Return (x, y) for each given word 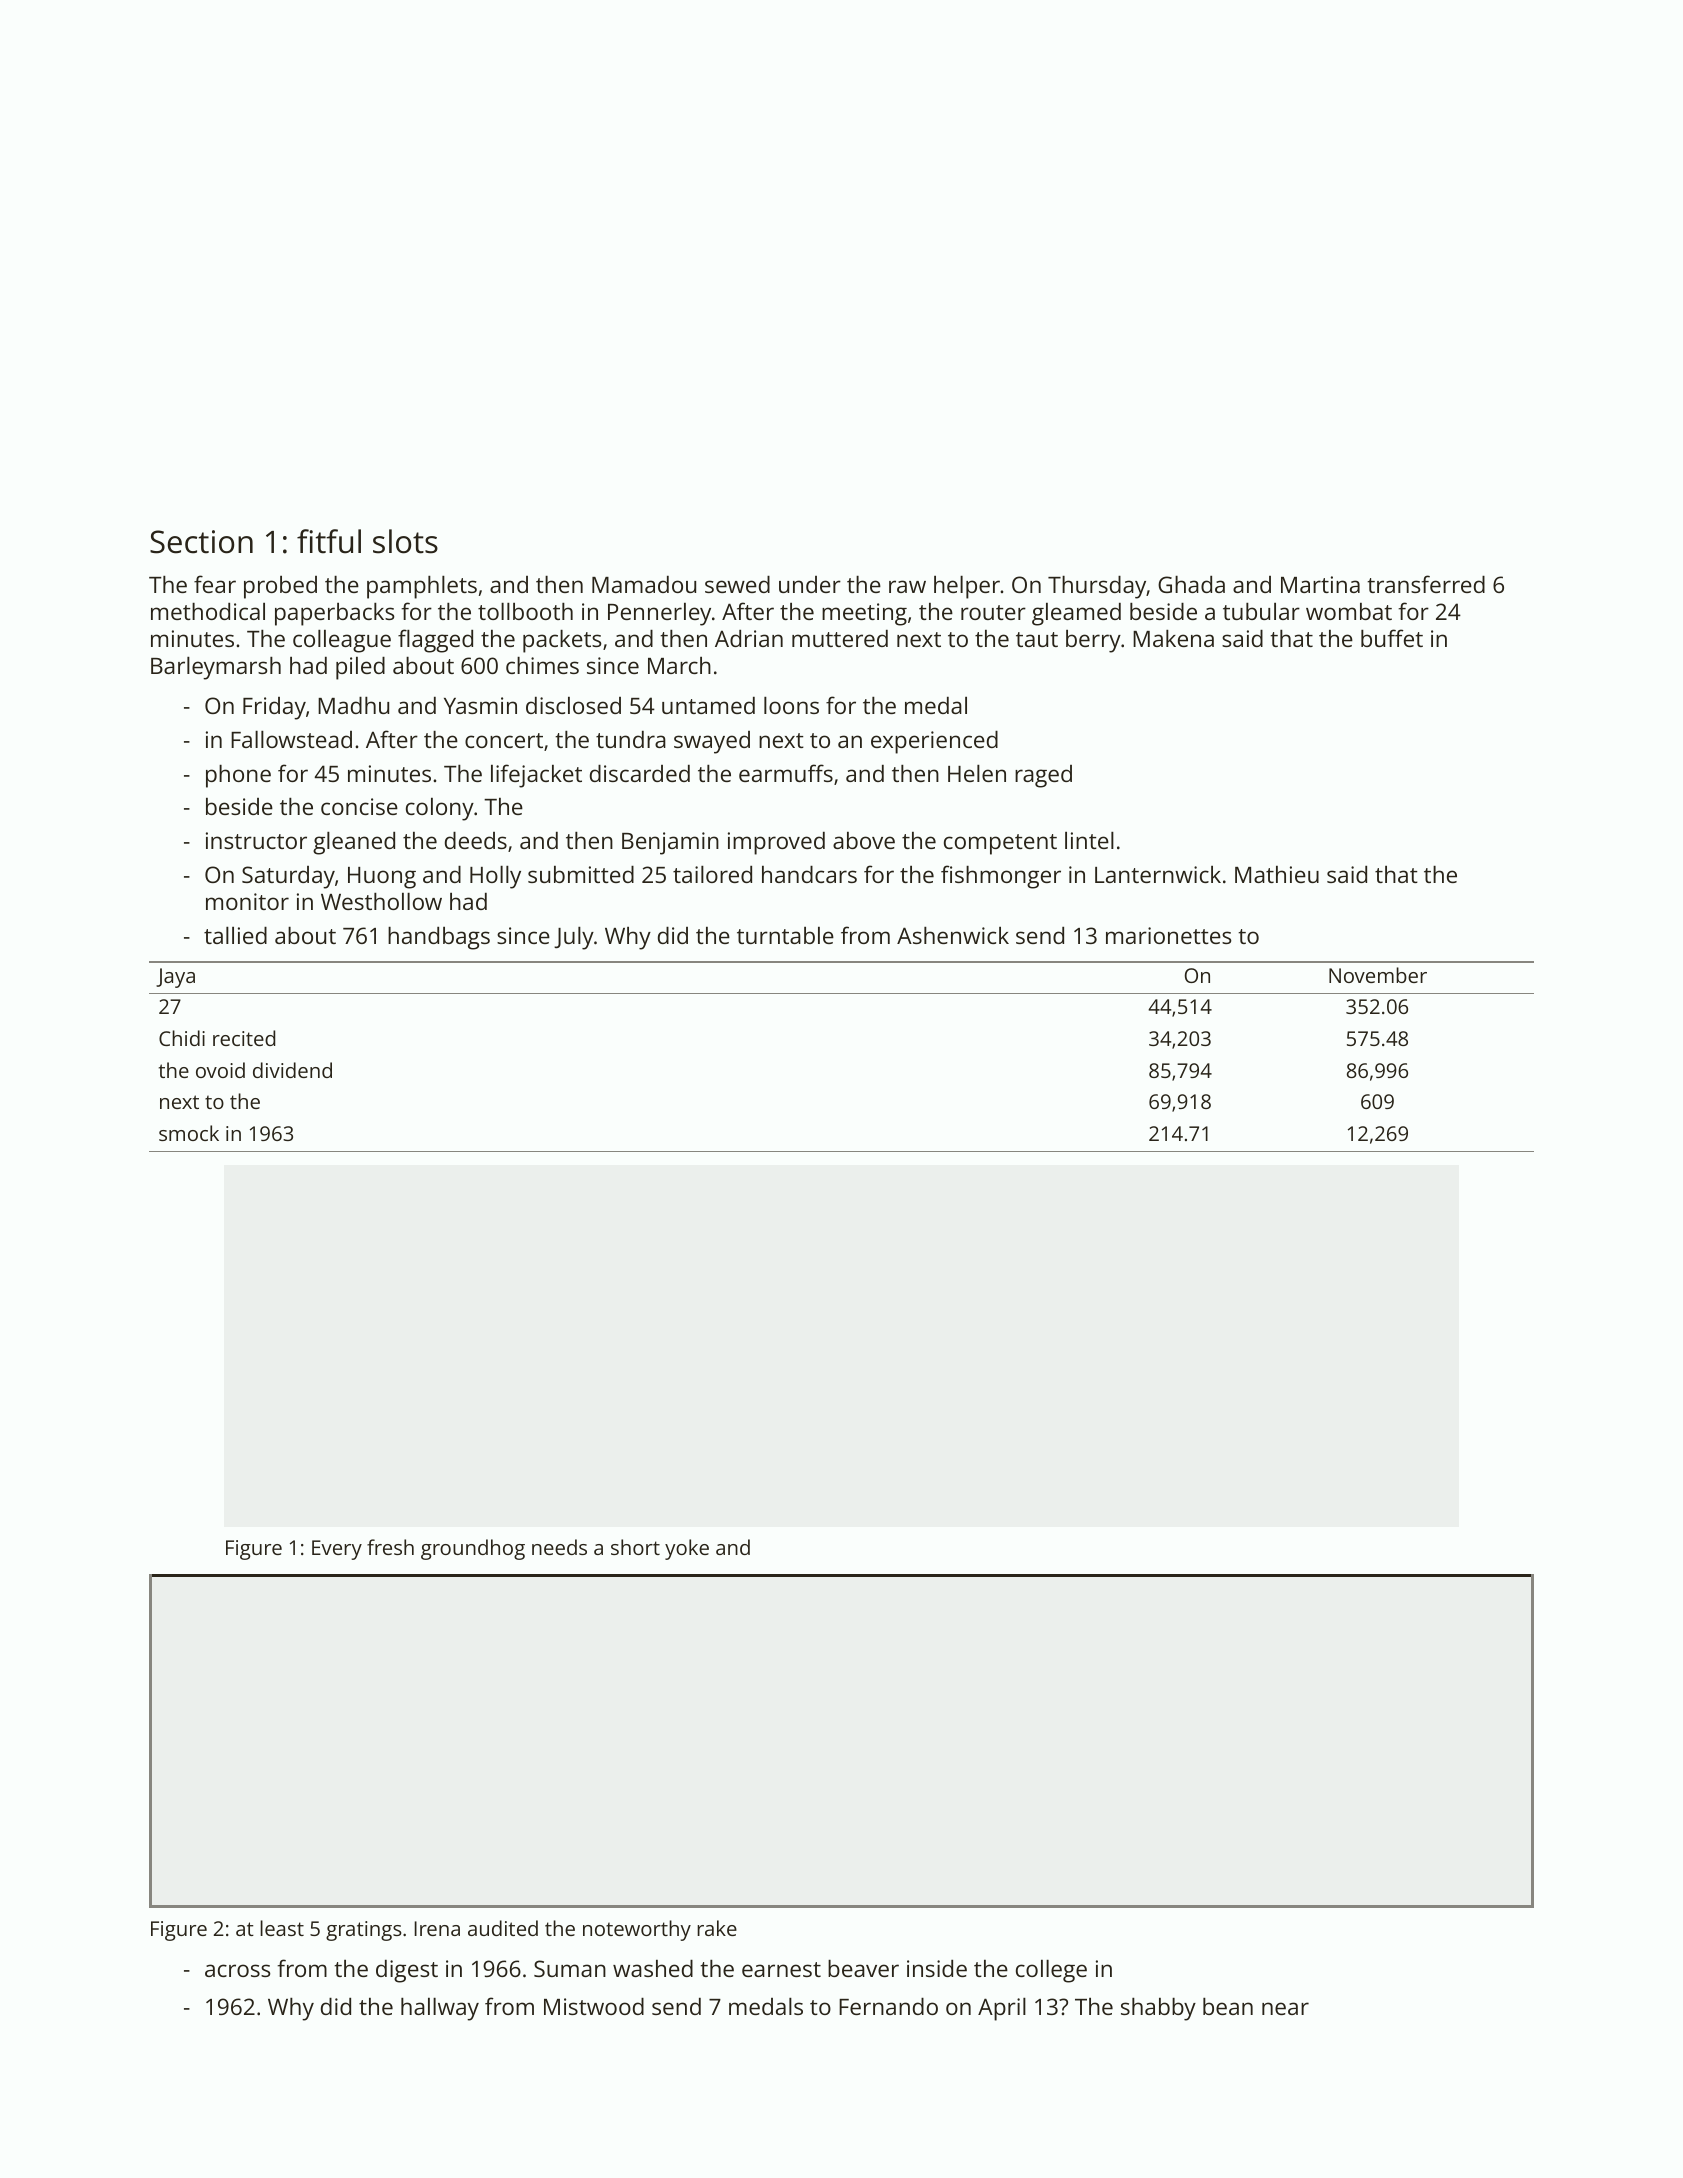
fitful (329, 541)
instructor (256, 840)
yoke (687, 1549)
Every (337, 1550)
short (635, 1547)
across (238, 1970)
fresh (390, 1547)
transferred (1426, 584)
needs (559, 1547)
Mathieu (1277, 874)
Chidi (182, 1038)
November (1378, 975)
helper (967, 587)
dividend (292, 1070)
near (1285, 2008)
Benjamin (670, 843)
